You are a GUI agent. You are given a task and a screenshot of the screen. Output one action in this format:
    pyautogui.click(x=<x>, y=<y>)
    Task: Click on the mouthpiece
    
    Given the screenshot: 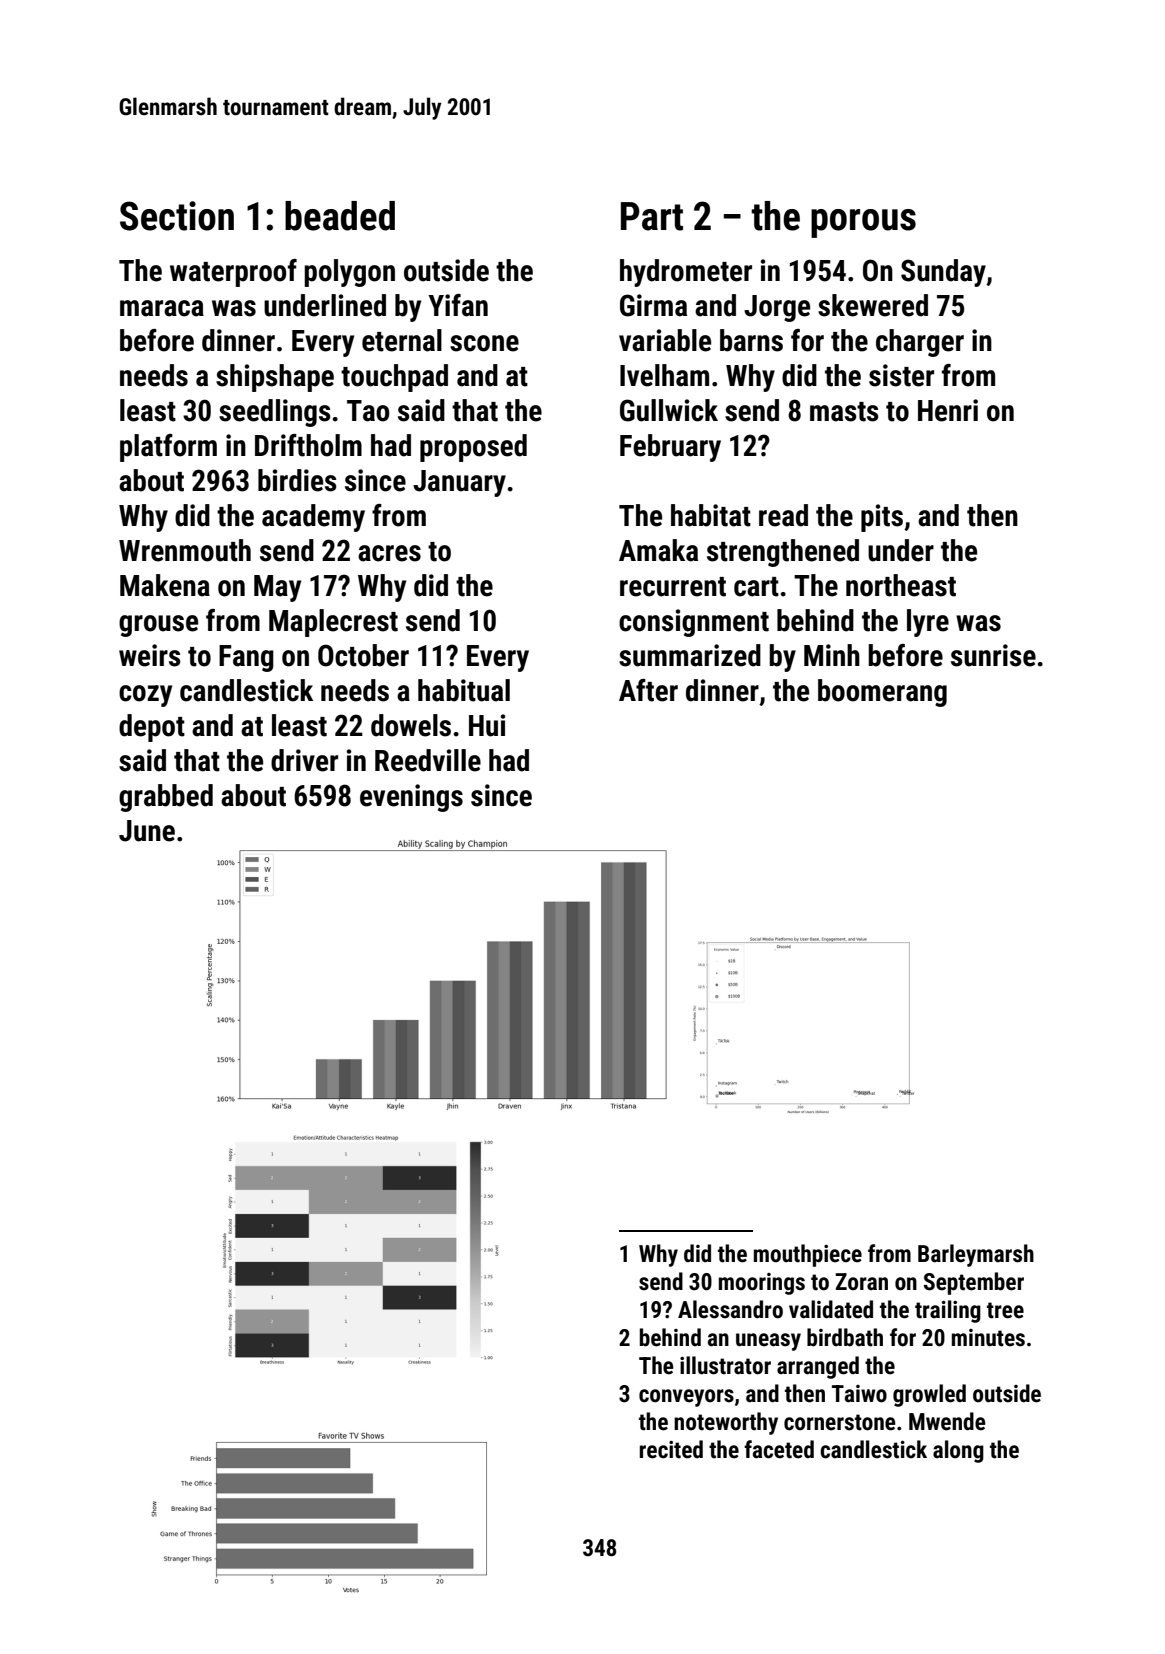 What is the action you would take?
    pyautogui.click(x=808, y=1255)
